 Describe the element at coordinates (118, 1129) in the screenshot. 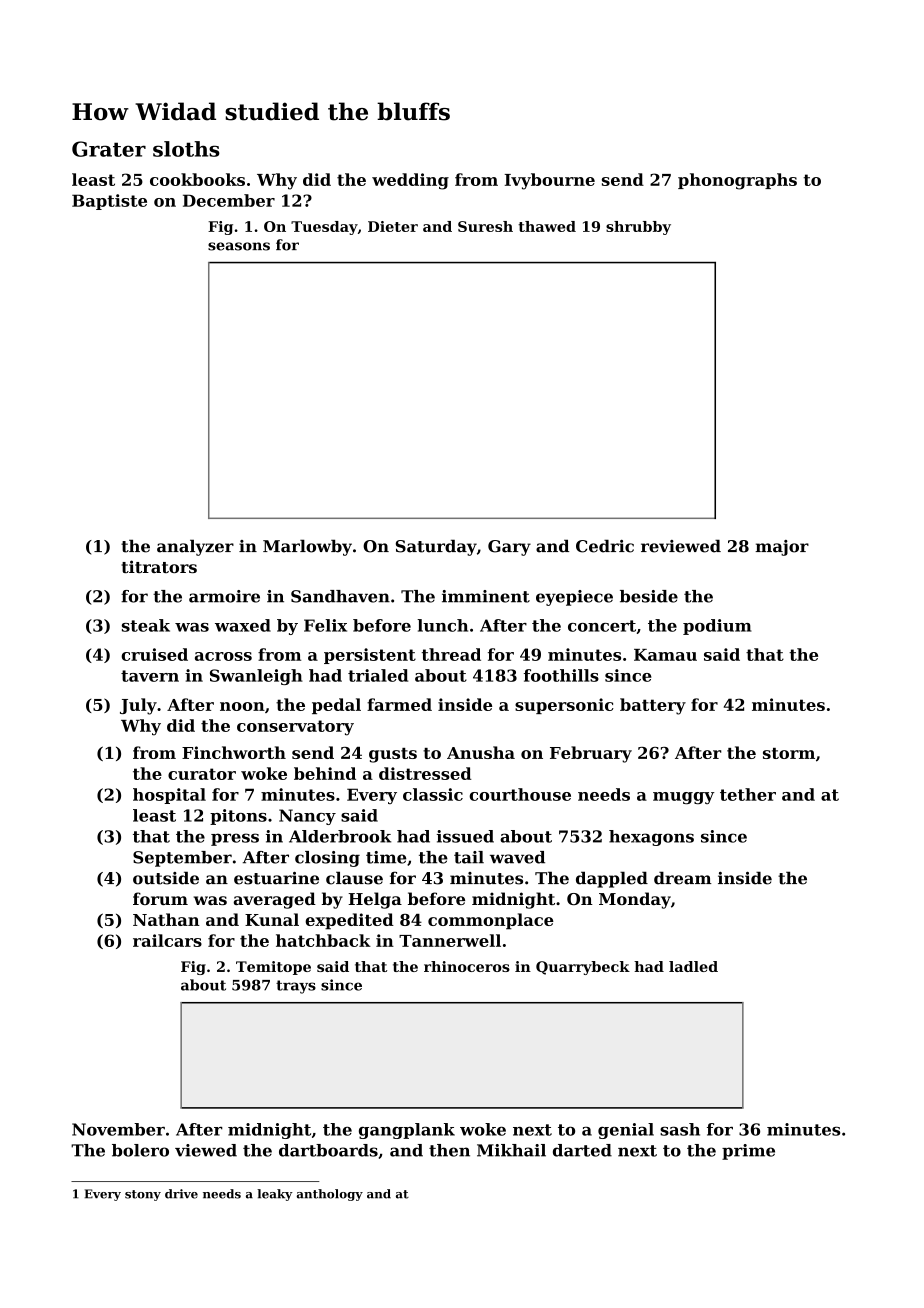

I see `November` at that location.
